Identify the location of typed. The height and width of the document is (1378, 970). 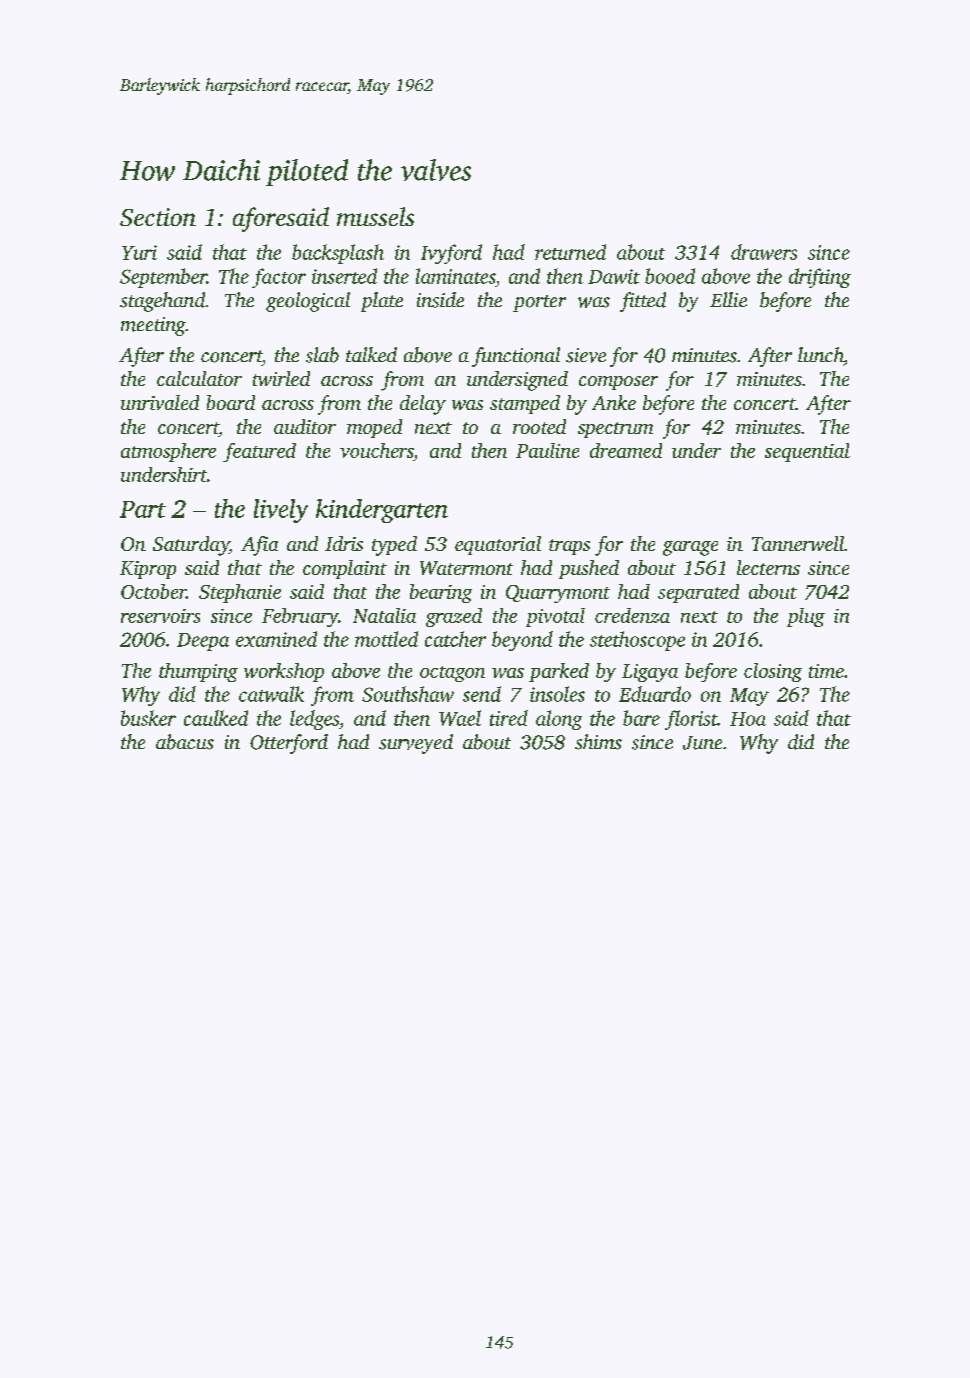
(394, 546).
